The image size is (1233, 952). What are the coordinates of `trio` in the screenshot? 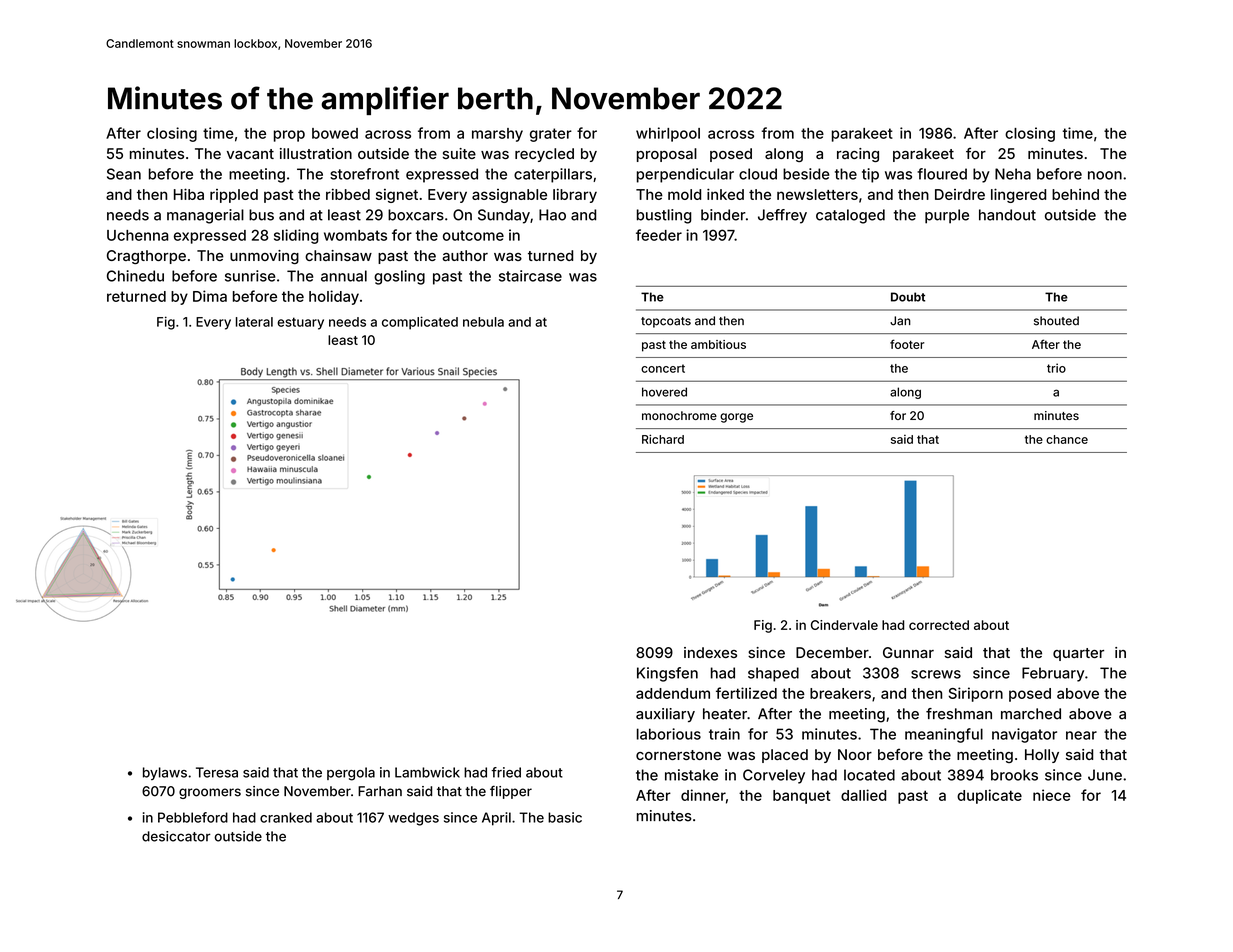 It's located at (1056, 368).
